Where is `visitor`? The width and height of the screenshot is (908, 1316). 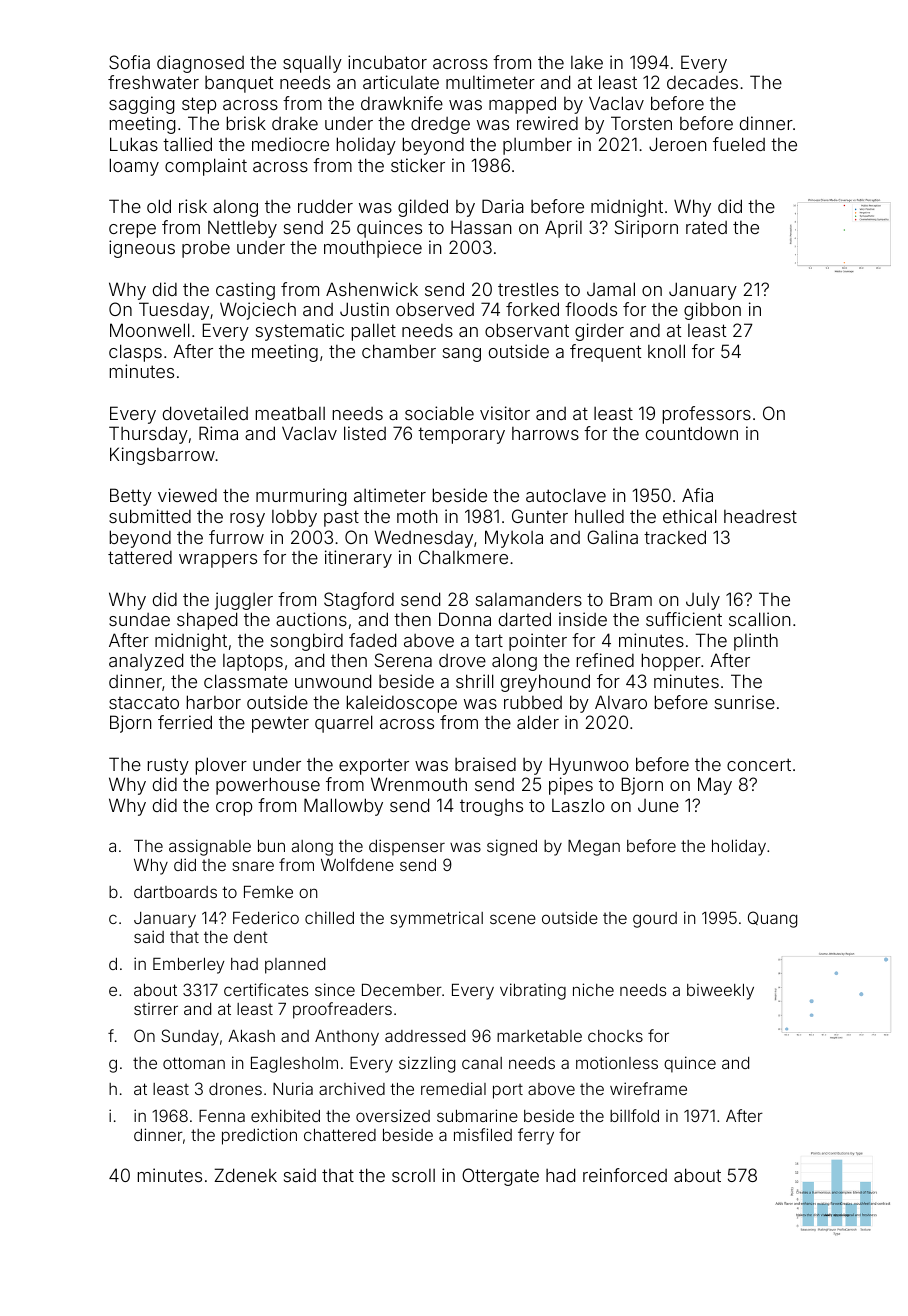 visitor is located at coordinates (505, 413).
